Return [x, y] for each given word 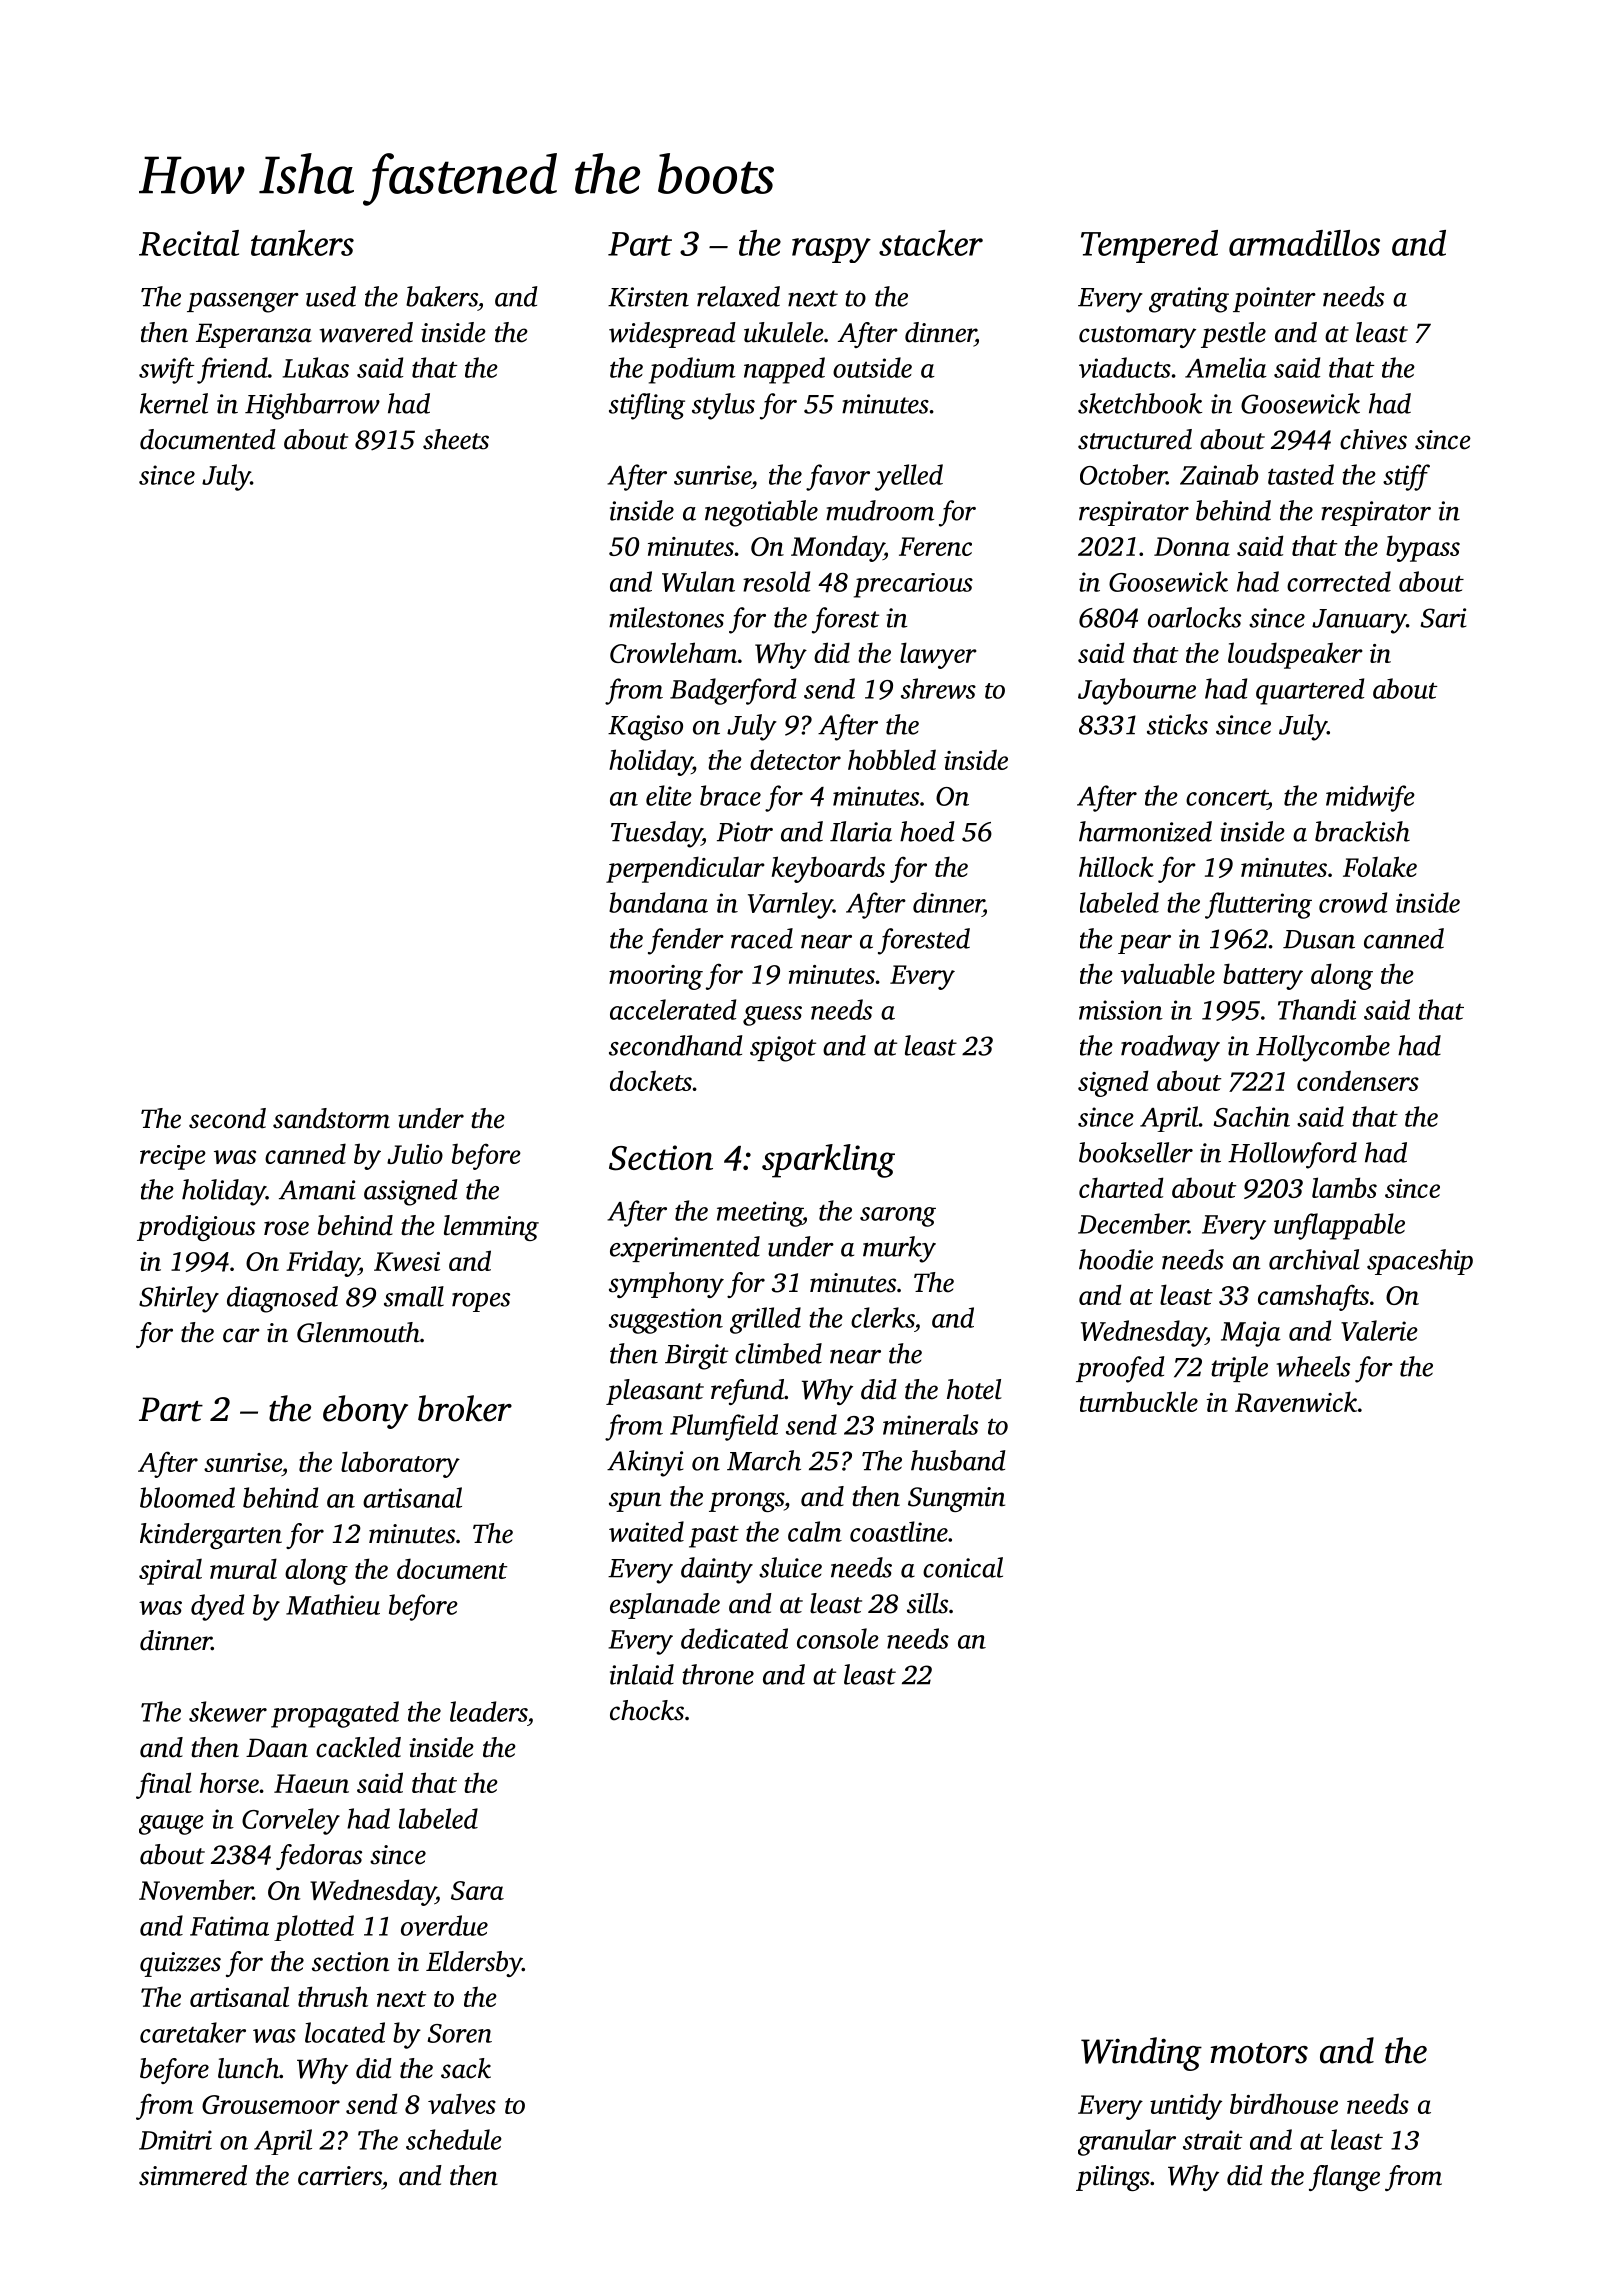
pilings [1113, 2178]
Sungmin [956, 1499]
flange [1344, 2178]
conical [963, 1567]
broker [465, 1408]
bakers [442, 296]
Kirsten [648, 297]
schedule [454, 2139]
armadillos [1304, 243]
